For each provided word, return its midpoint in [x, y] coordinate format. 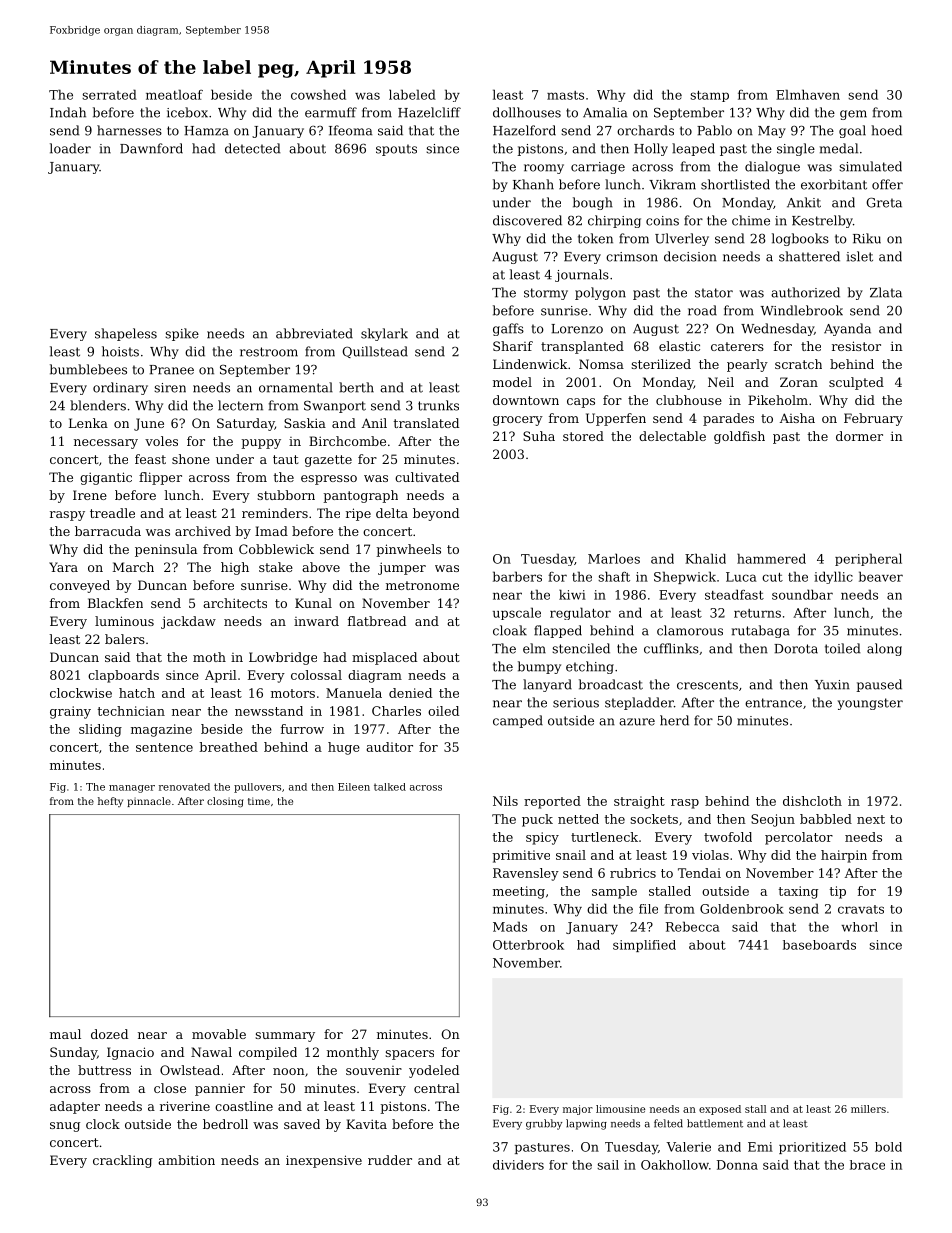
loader [70, 148]
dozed [109, 1034]
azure [637, 722]
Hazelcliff [429, 112]
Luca [741, 577]
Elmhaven [808, 94]
